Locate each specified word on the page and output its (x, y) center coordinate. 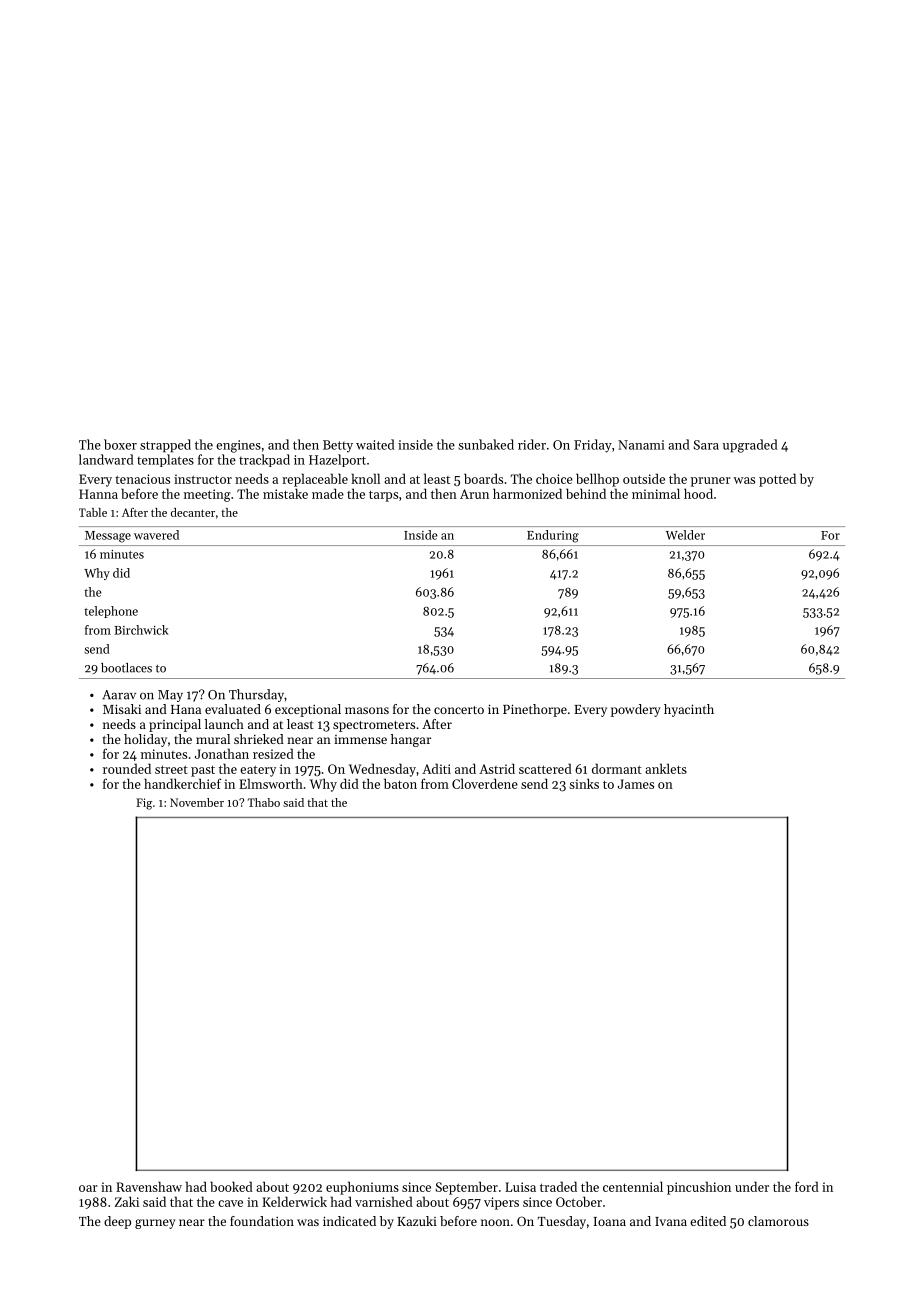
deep (117, 1222)
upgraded (750, 446)
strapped (165, 446)
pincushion (699, 1188)
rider (532, 444)
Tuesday (562, 1222)
